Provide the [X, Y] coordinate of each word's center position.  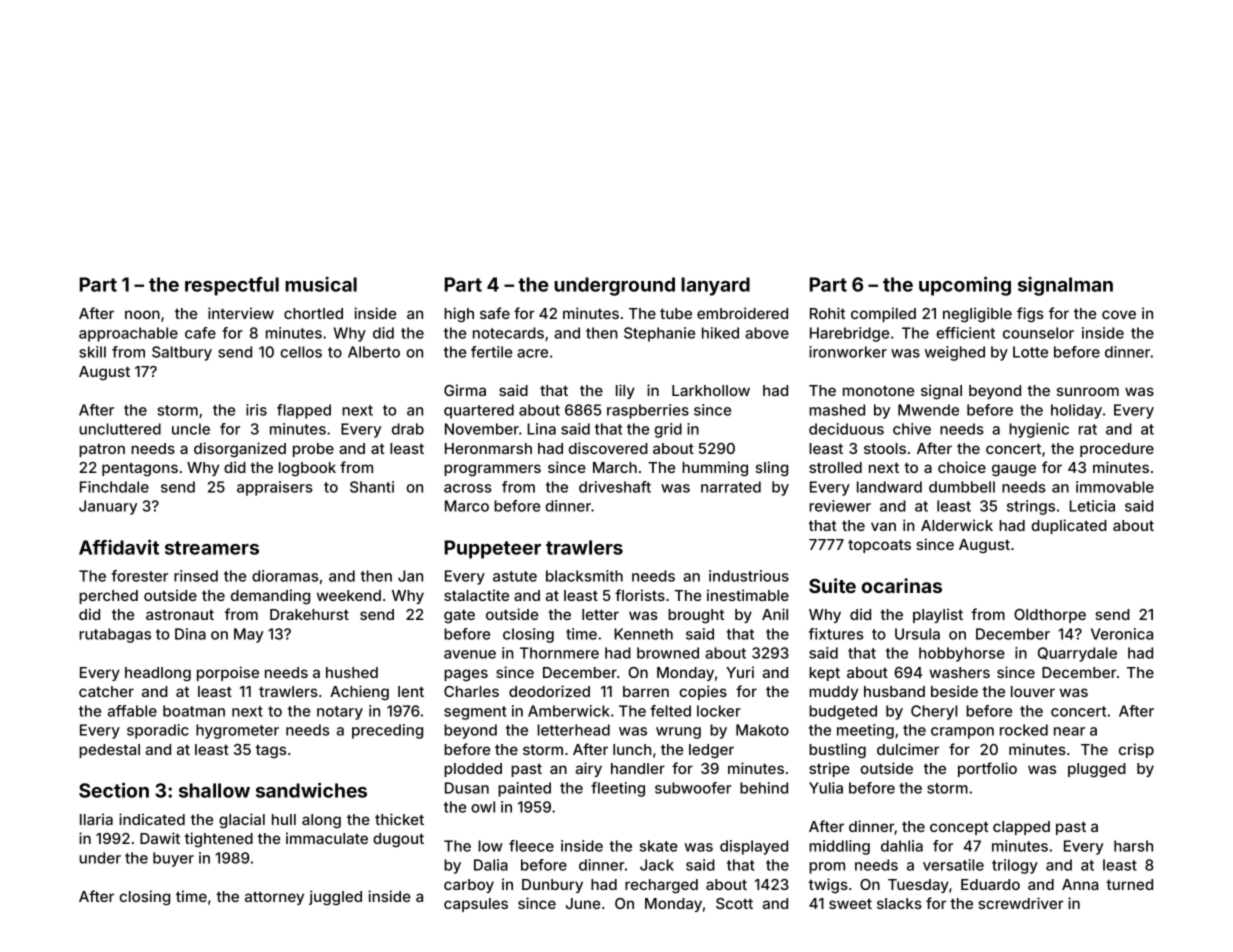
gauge [1014, 470]
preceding [387, 731]
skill [92, 352]
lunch [632, 749]
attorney [274, 898]
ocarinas [902, 585]
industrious [749, 576]
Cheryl [934, 712]
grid [668, 430]
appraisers [275, 488]
